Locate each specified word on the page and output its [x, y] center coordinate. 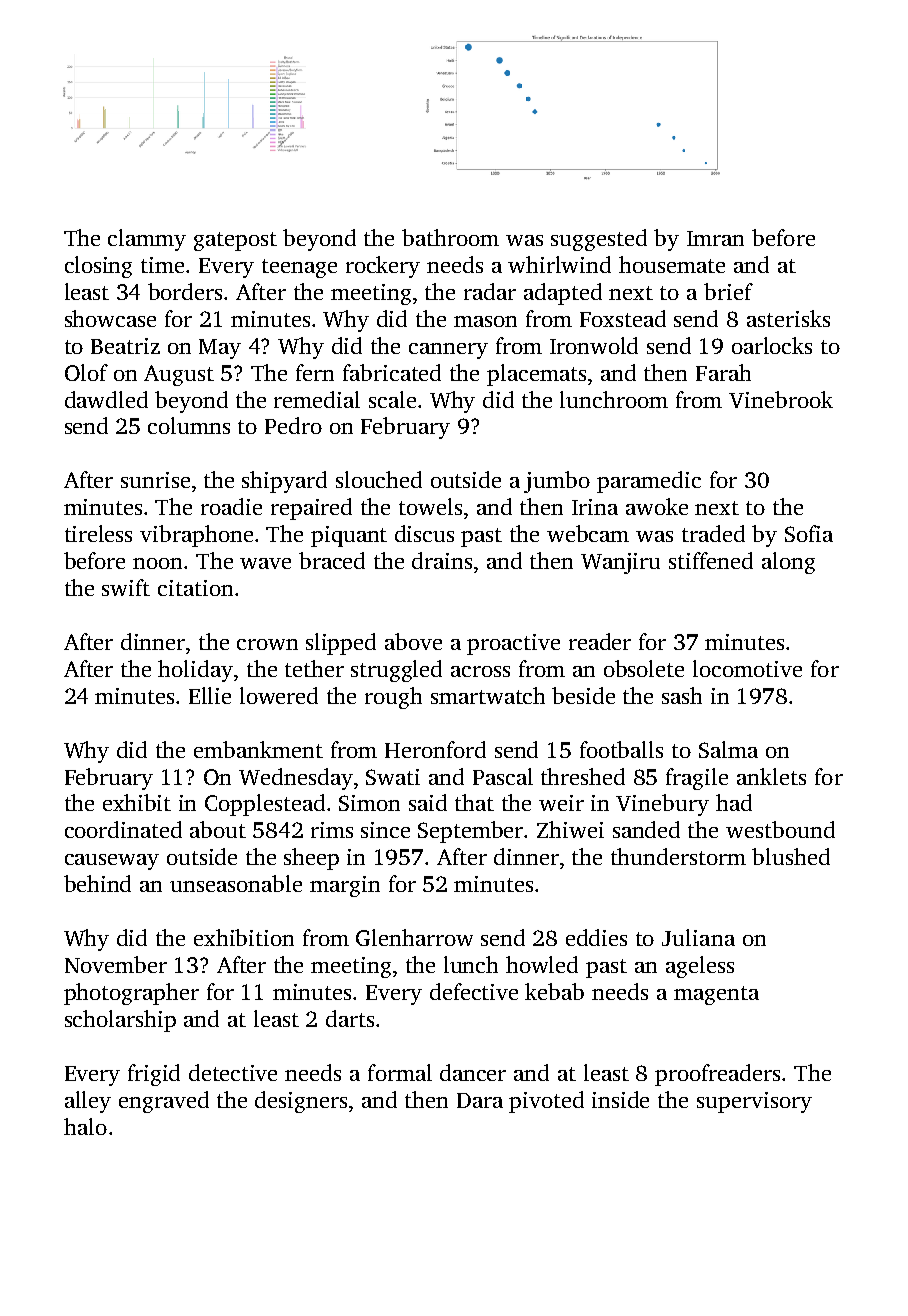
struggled [396, 671]
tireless [98, 533]
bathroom [450, 237]
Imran [715, 238]
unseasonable [236, 883]
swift [126, 587]
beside [583, 695]
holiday [195, 671]
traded [713, 533]
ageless [700, 967]
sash [682, 695]
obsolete [644, 668]
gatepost [235, 241]
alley [88, 1102]
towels [430, 506]
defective [474, 991]
